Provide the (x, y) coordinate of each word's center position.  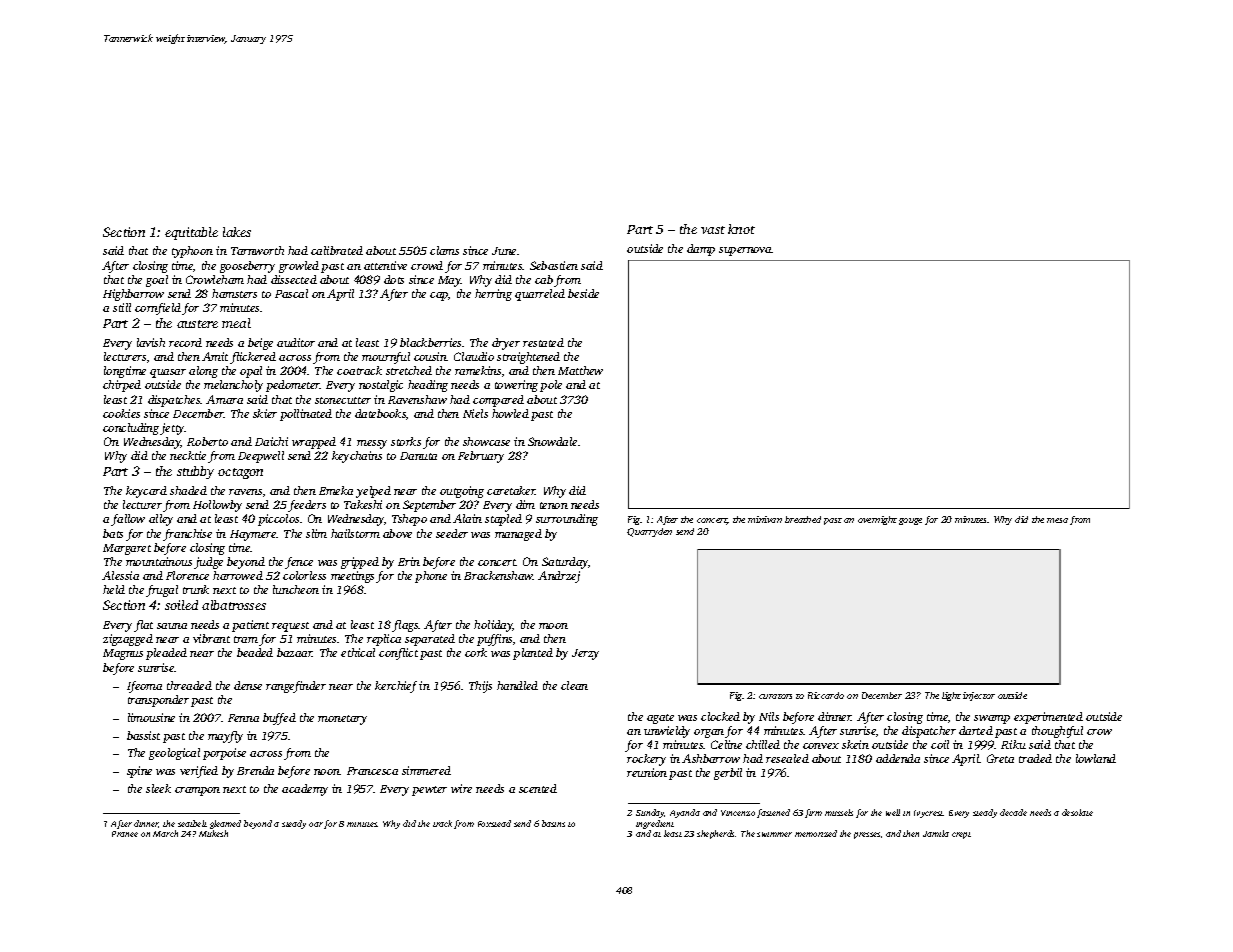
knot (741, 229)
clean (574, 685)
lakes (237, 232)
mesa (1057, 520)
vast (713, 230)
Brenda (255, 770)
